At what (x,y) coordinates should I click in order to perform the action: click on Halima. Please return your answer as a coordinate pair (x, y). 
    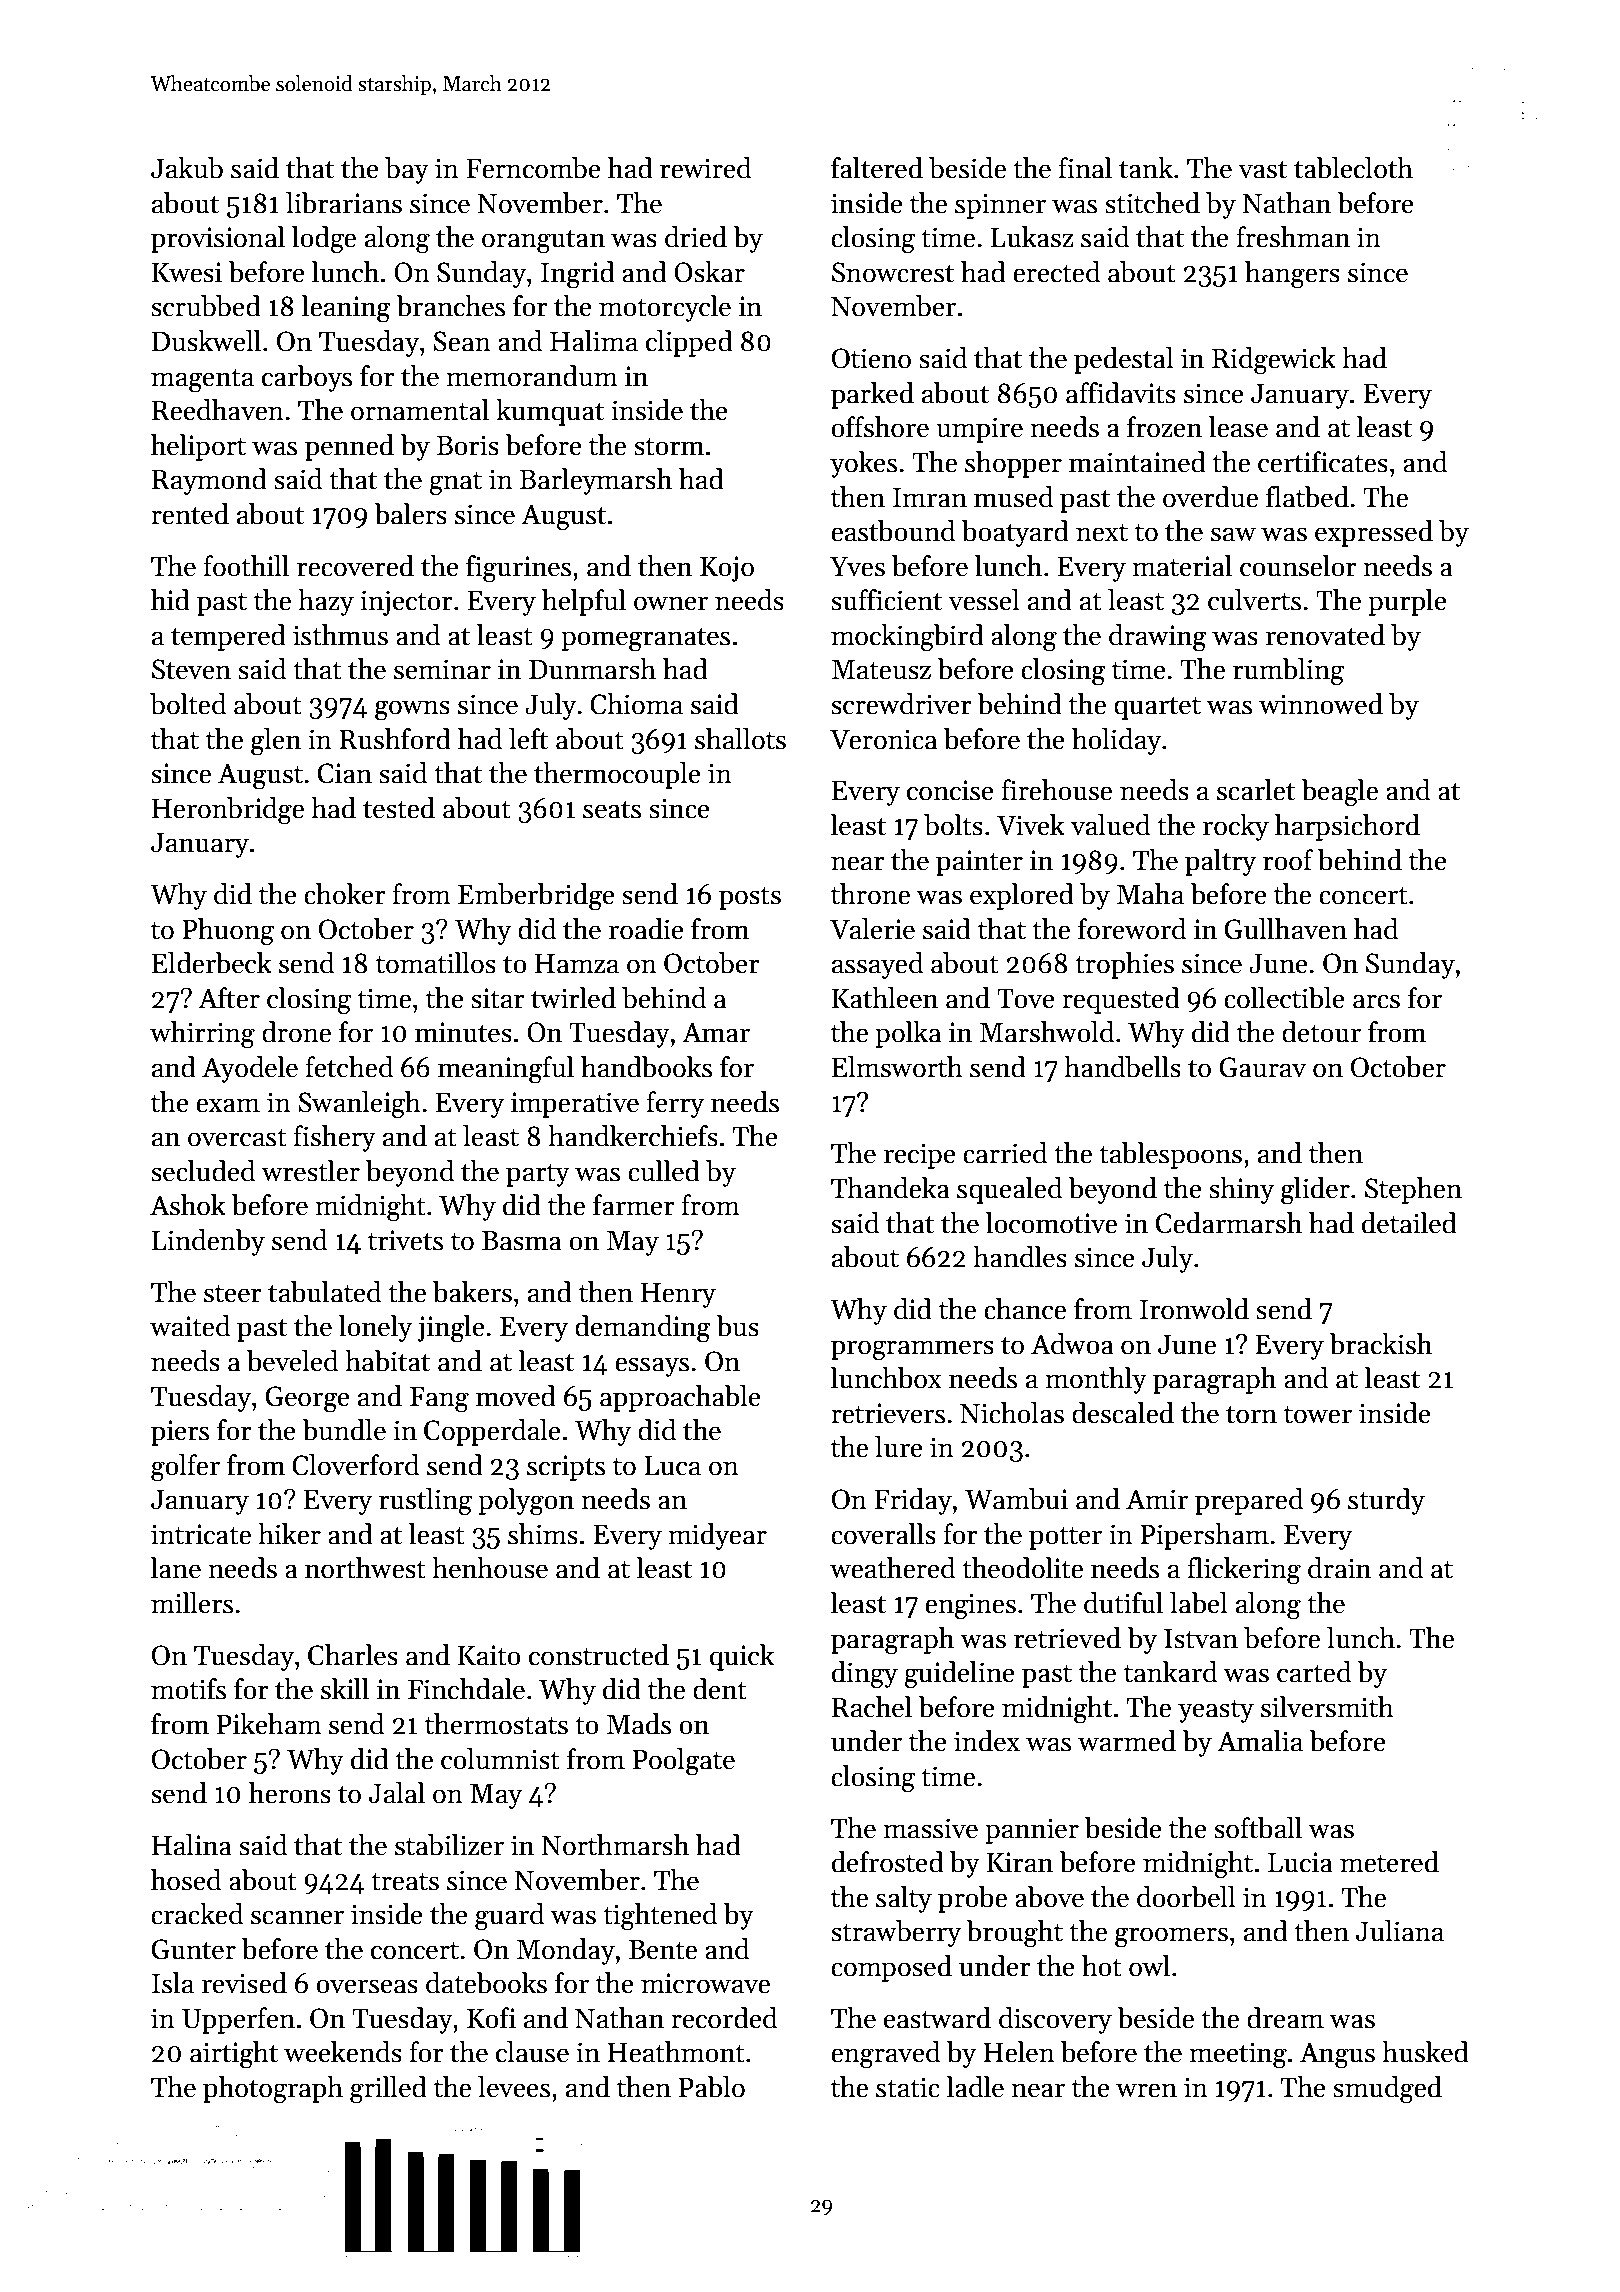
    Looking at the image, I should click on (594, 341).
